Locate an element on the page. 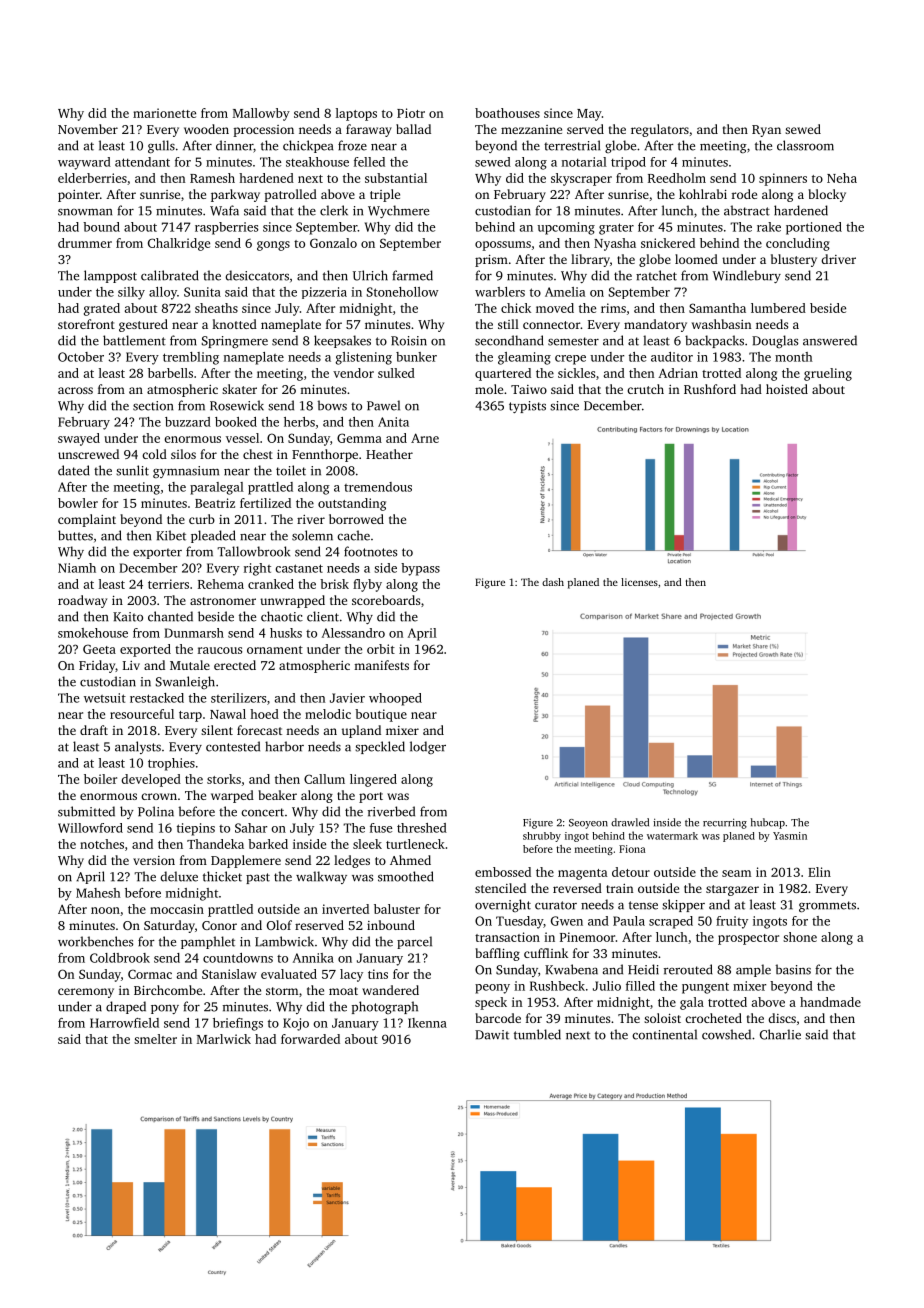 This image has width=924, height=1308. dinner is located at coordinates (234, 145).
